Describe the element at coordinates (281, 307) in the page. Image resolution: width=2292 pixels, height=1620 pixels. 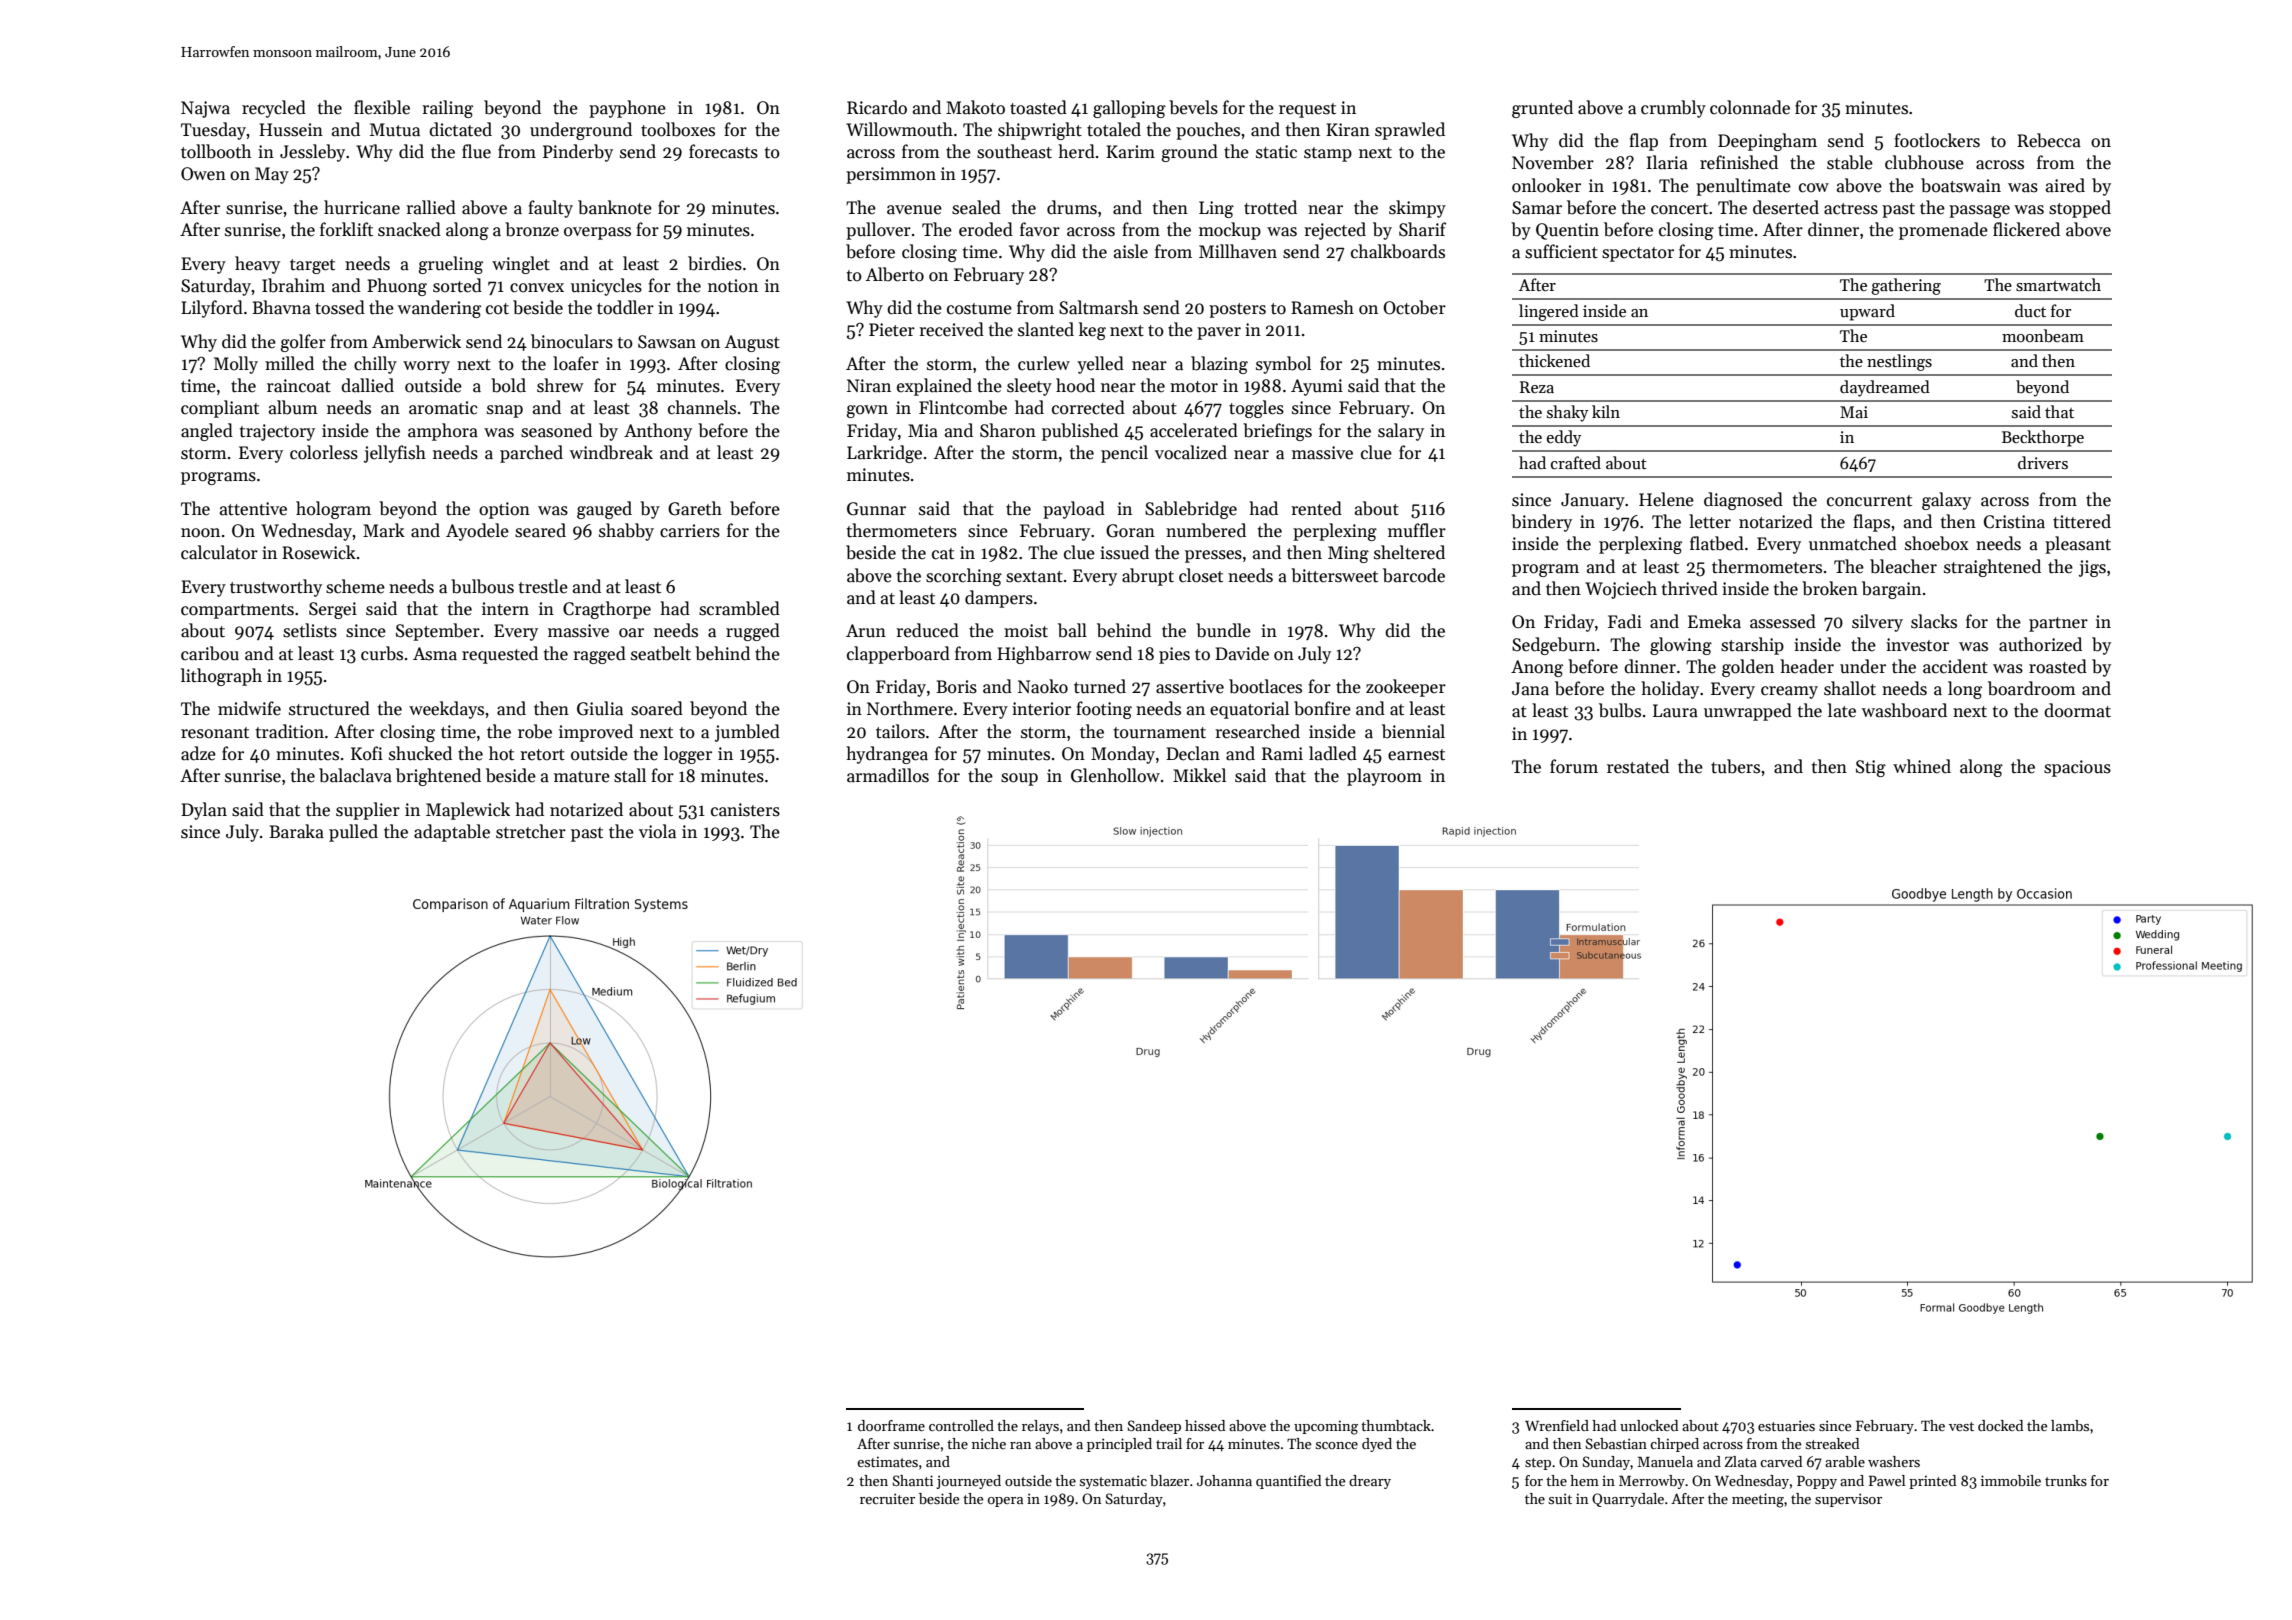
I see `Bhavna` at that location.
